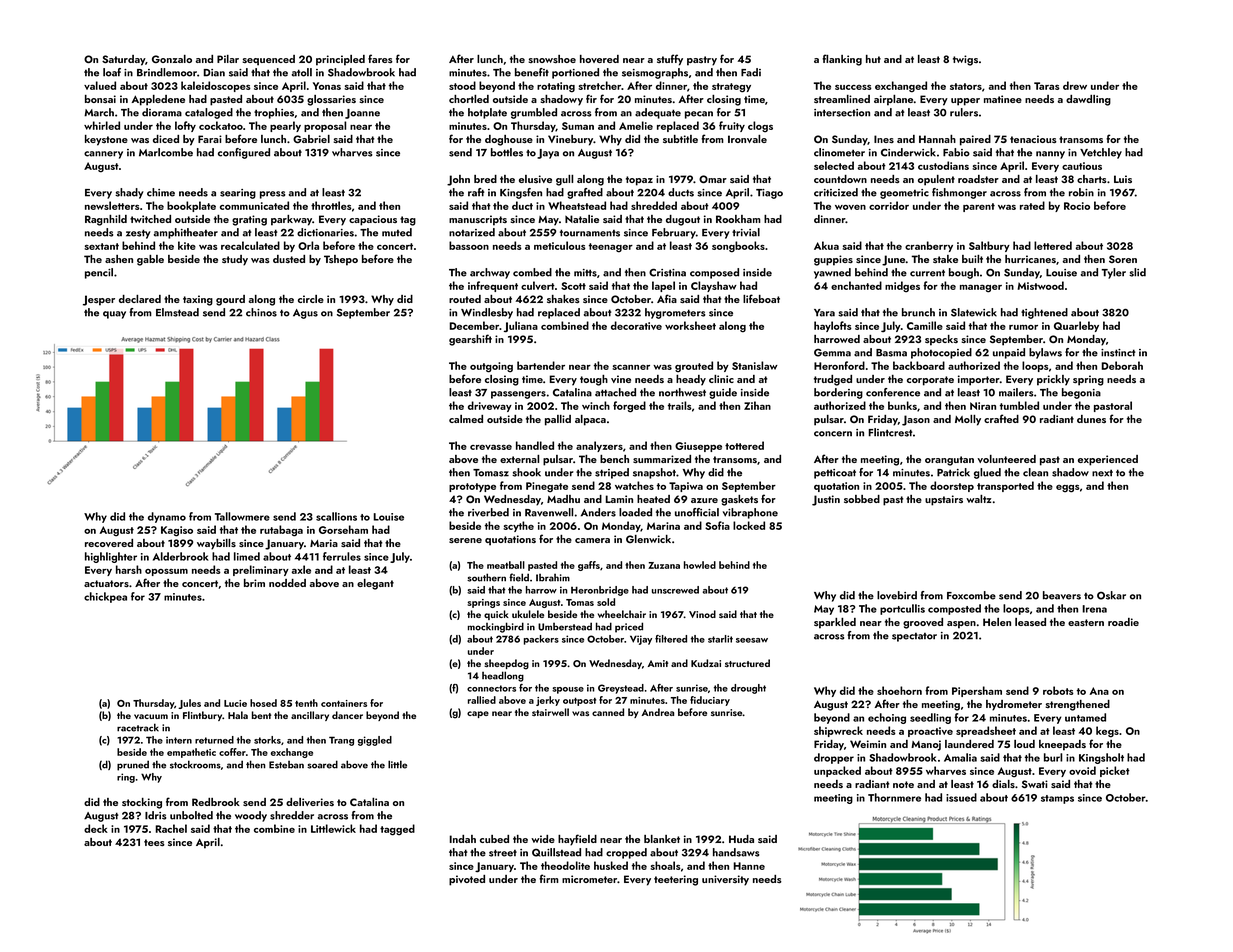  Describe the element at coordinates (578, 126) in the page. I see `Suman` at that location.
